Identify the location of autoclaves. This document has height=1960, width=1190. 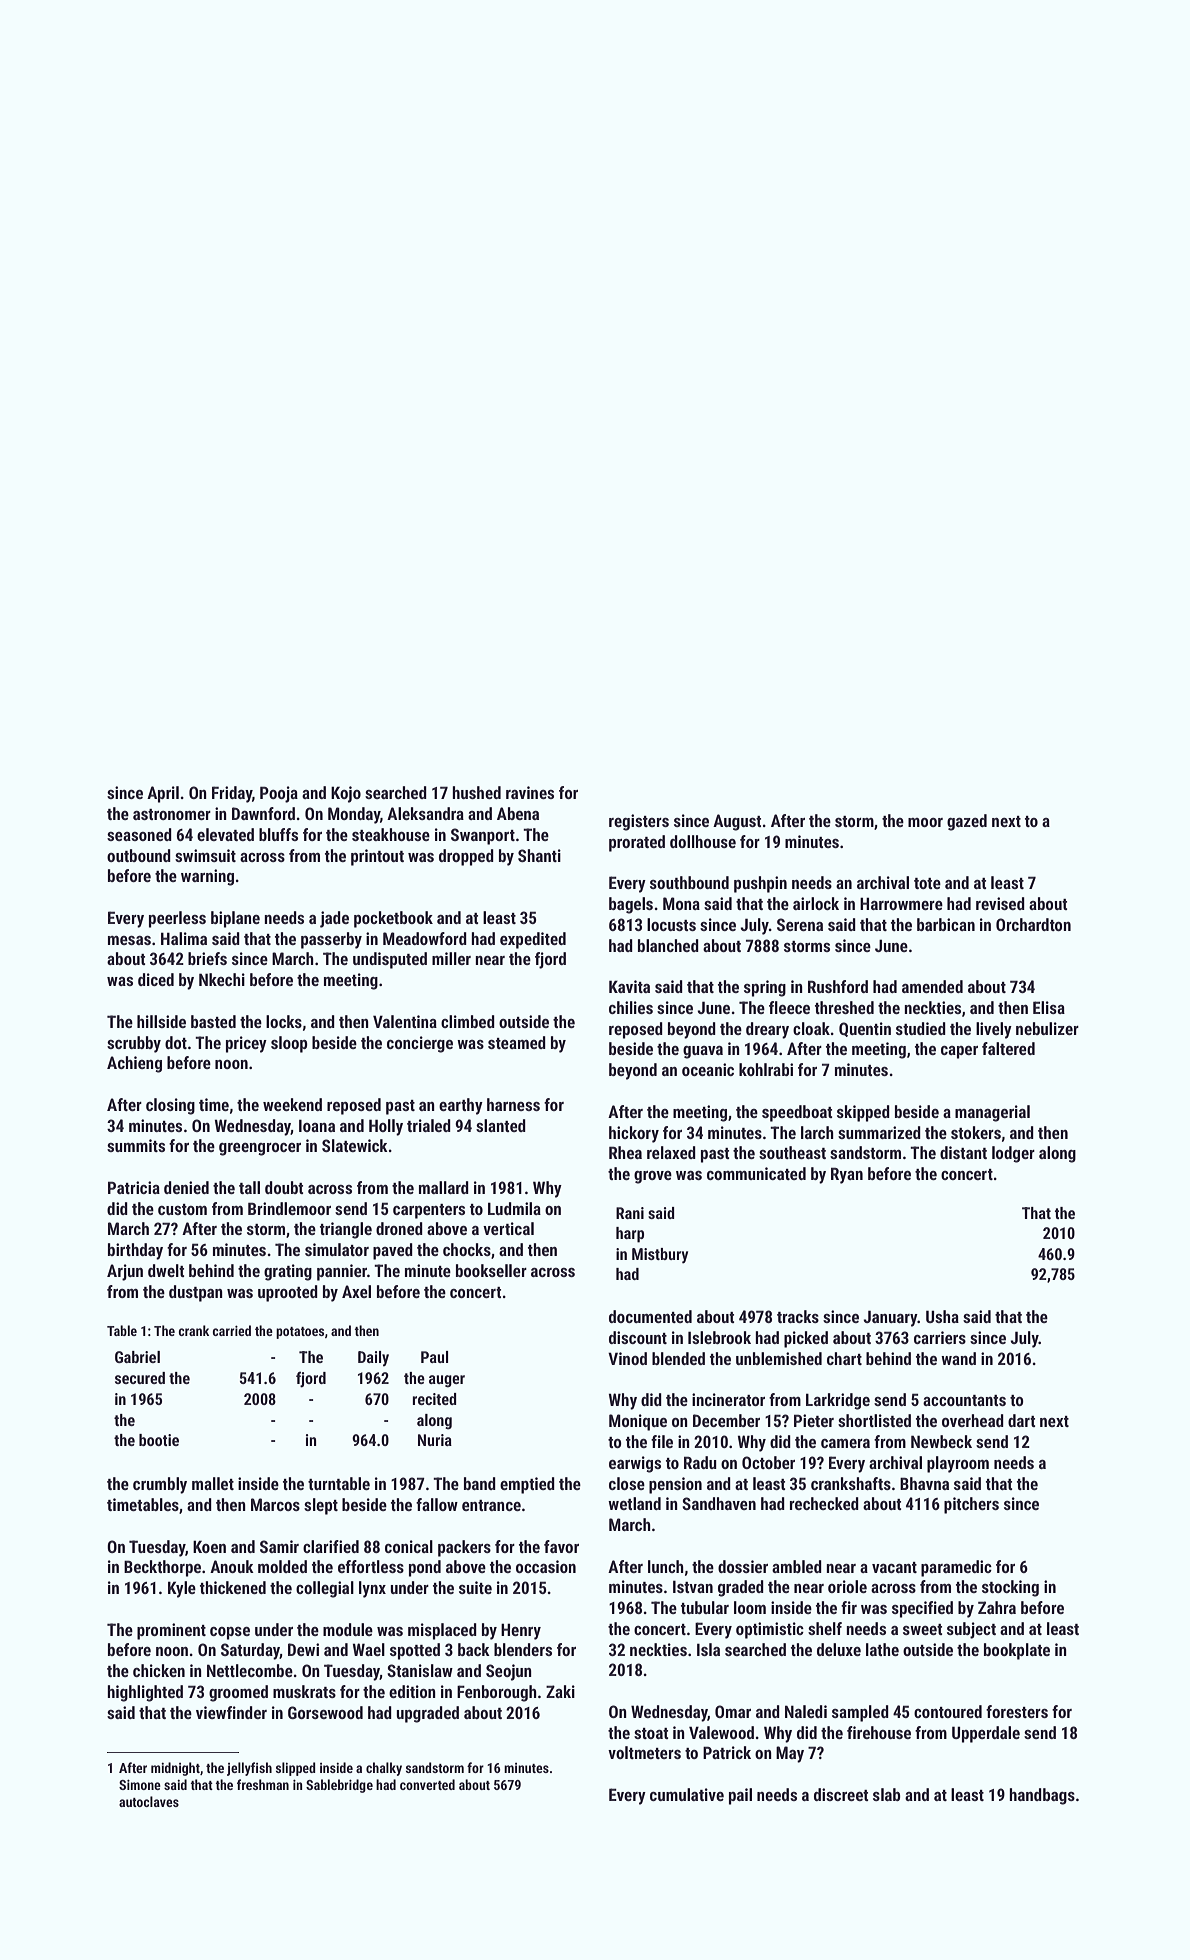
(149, 1801).
